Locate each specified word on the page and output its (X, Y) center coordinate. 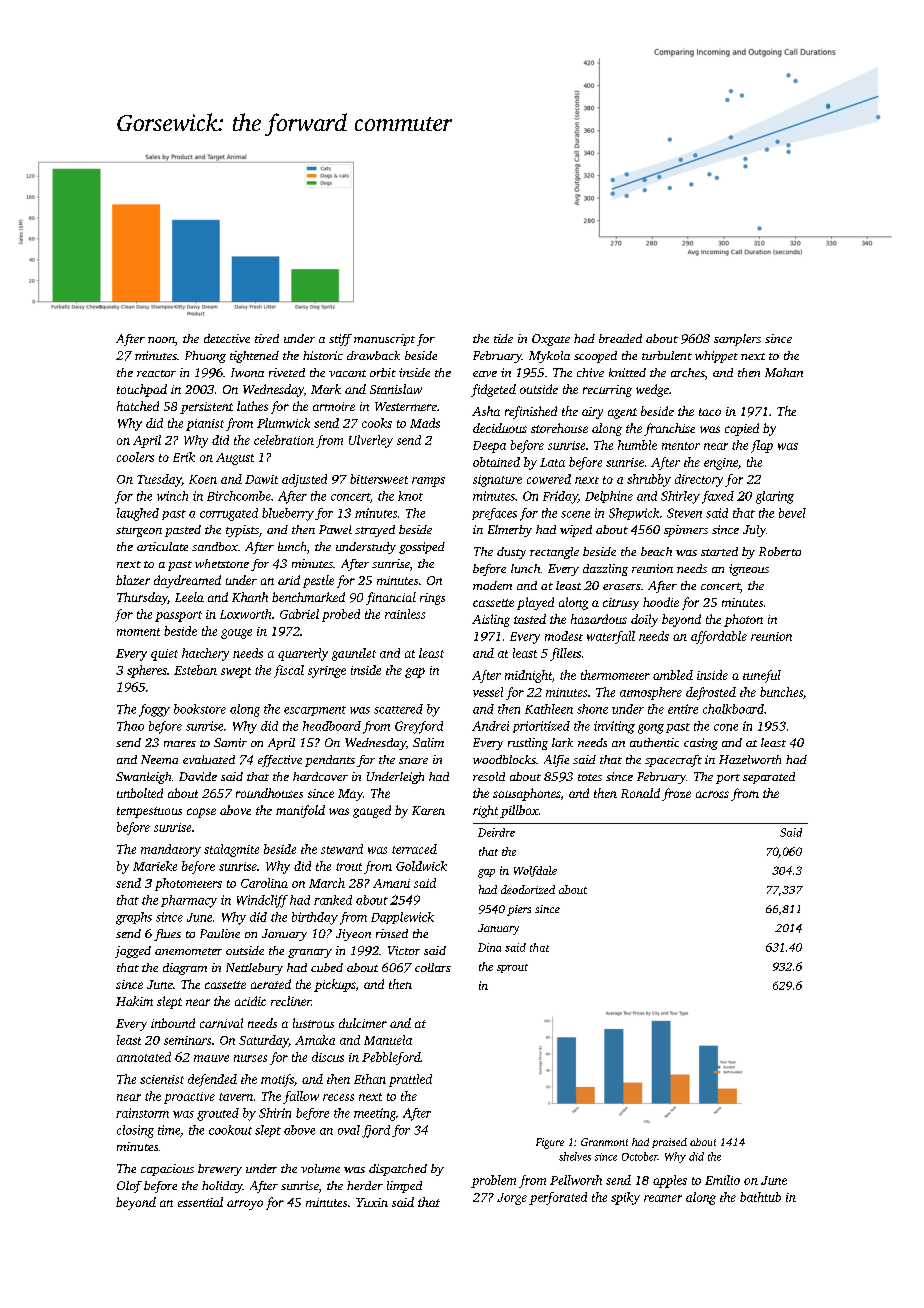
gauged (372, 811)
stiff (340, 340)
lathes (252, 406)
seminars (187, 1040)
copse (201, 813)
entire (683, 709)
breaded (620, 338)
